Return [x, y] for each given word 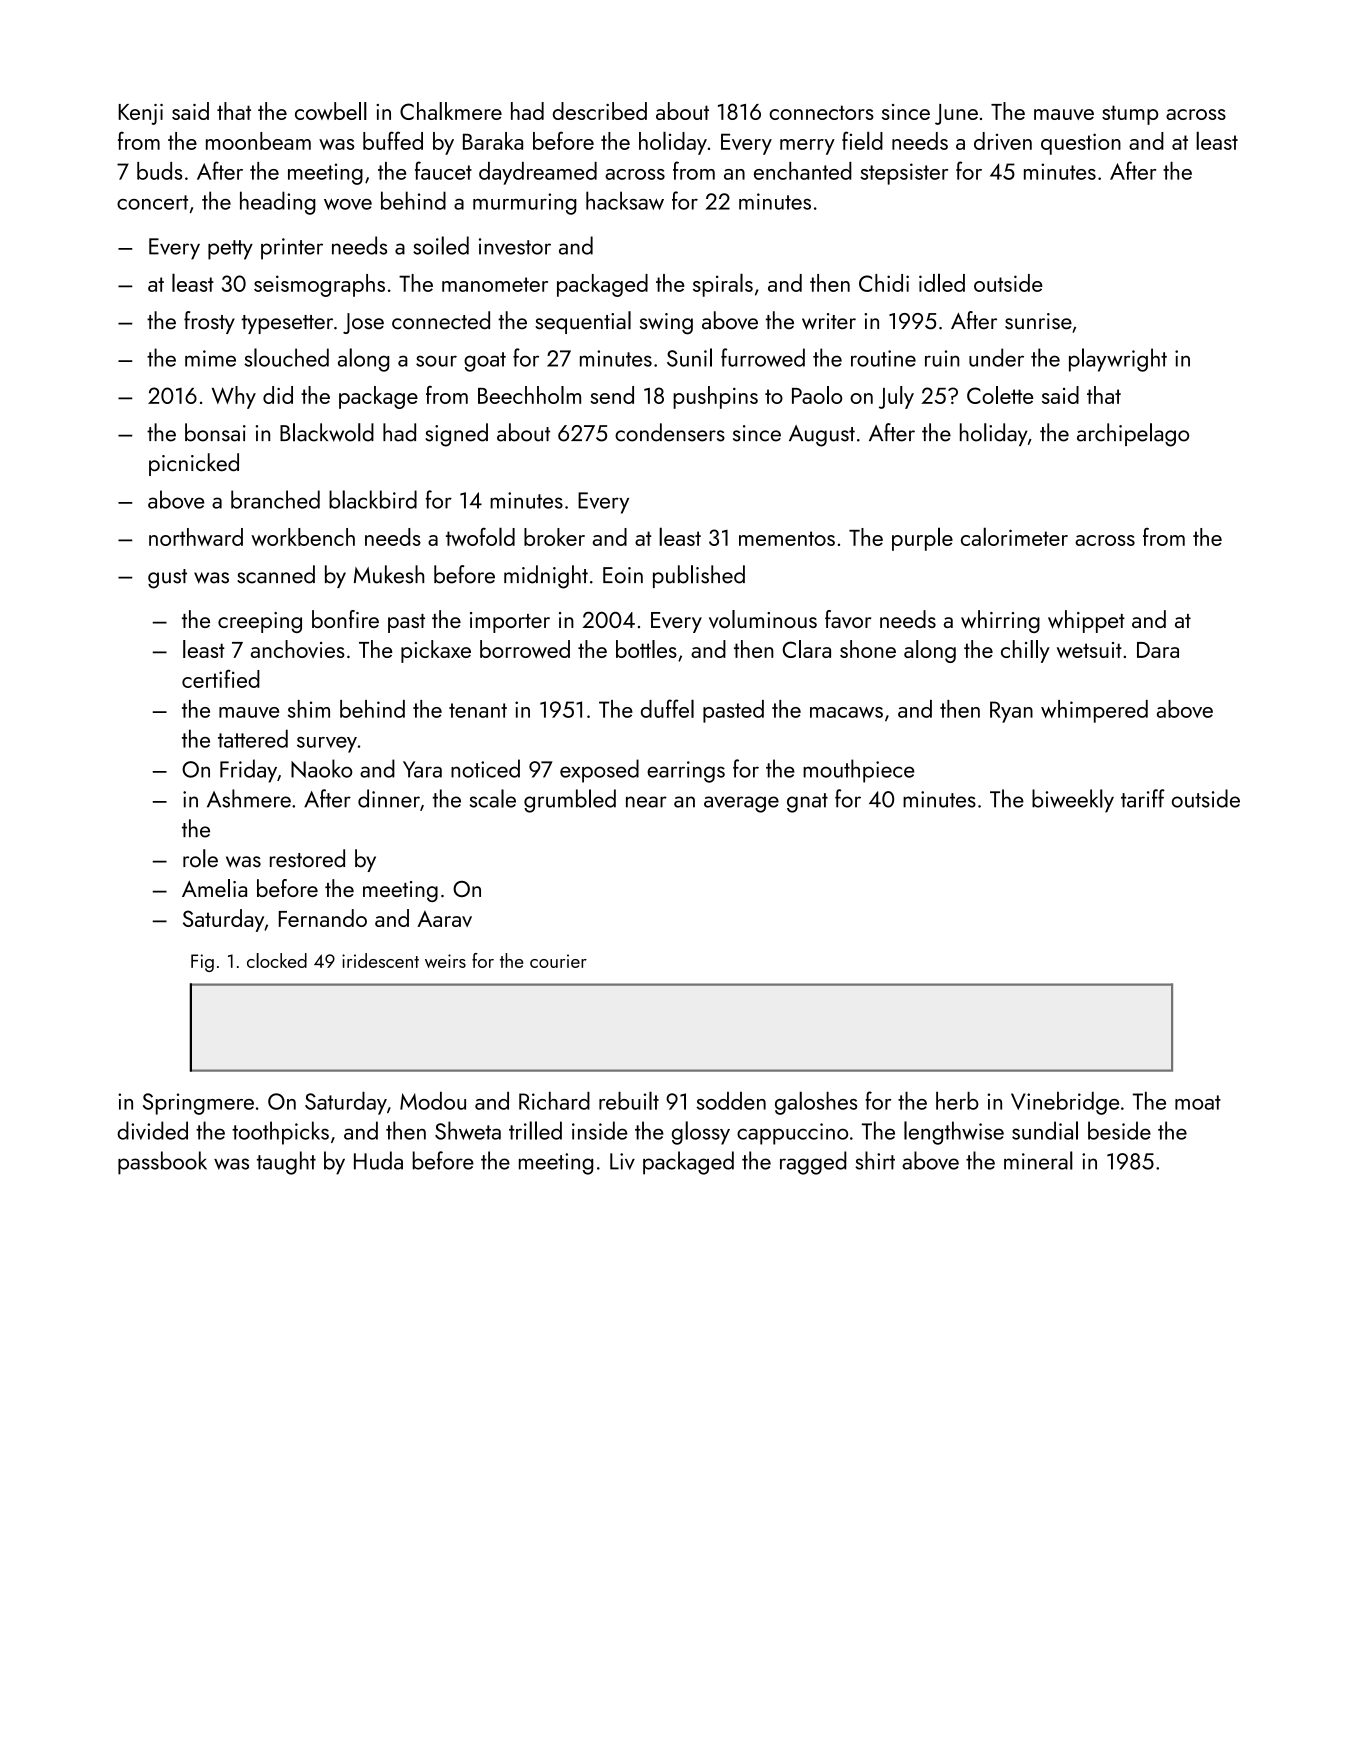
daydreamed [538, 173]
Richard [554, 1100]
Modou [433, 1100]
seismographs [319, 285]
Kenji [140, 114]
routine [883, 358]
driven [1003, 141]
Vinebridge [1065, 1103]
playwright [1118, 360]
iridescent [380, 960]
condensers [670, 432]
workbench [303, 537]
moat [1198, 1102]
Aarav [444, 918]
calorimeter [1014, 536]
